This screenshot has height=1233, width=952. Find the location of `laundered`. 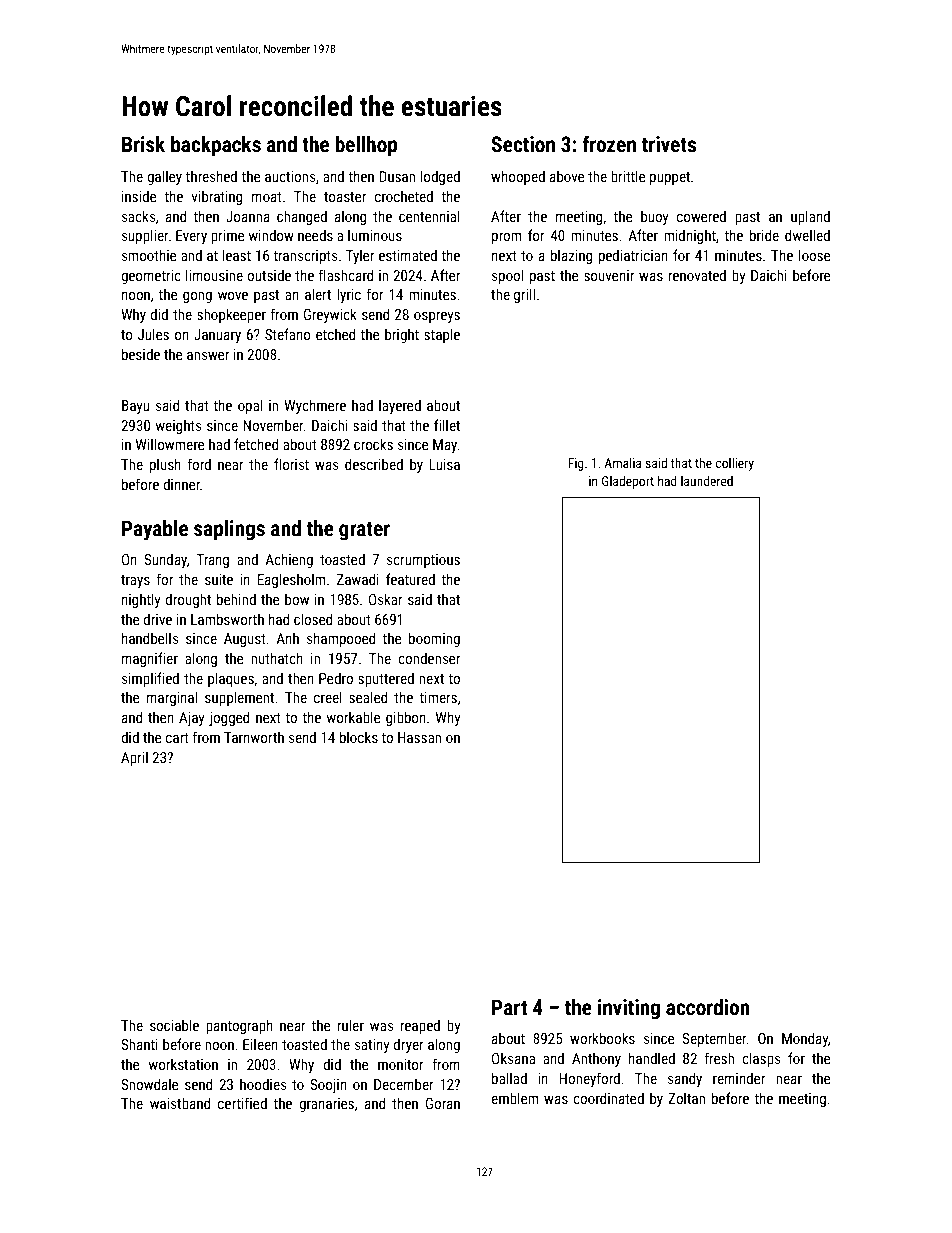

laundered is located at coordinates (707, 481).
